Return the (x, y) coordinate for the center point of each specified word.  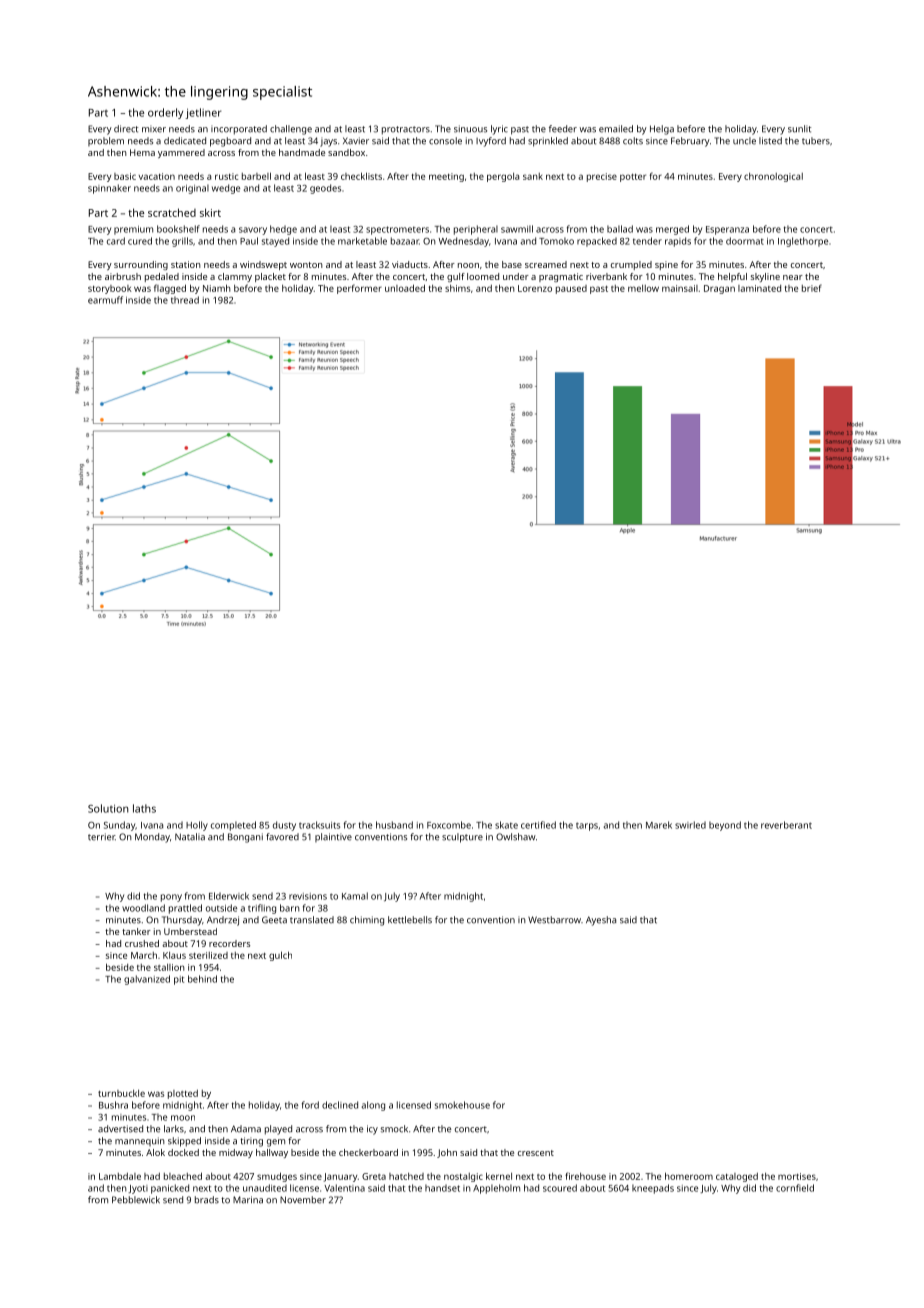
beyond (725, 826)
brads (207, 1200)
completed (233, 826)
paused (571, 289)
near (793, 277)
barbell (256, 176)
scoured (560, 1188)
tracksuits (319, 825)
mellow (643, 288)
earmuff (105, 300)
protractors (406, 130)
